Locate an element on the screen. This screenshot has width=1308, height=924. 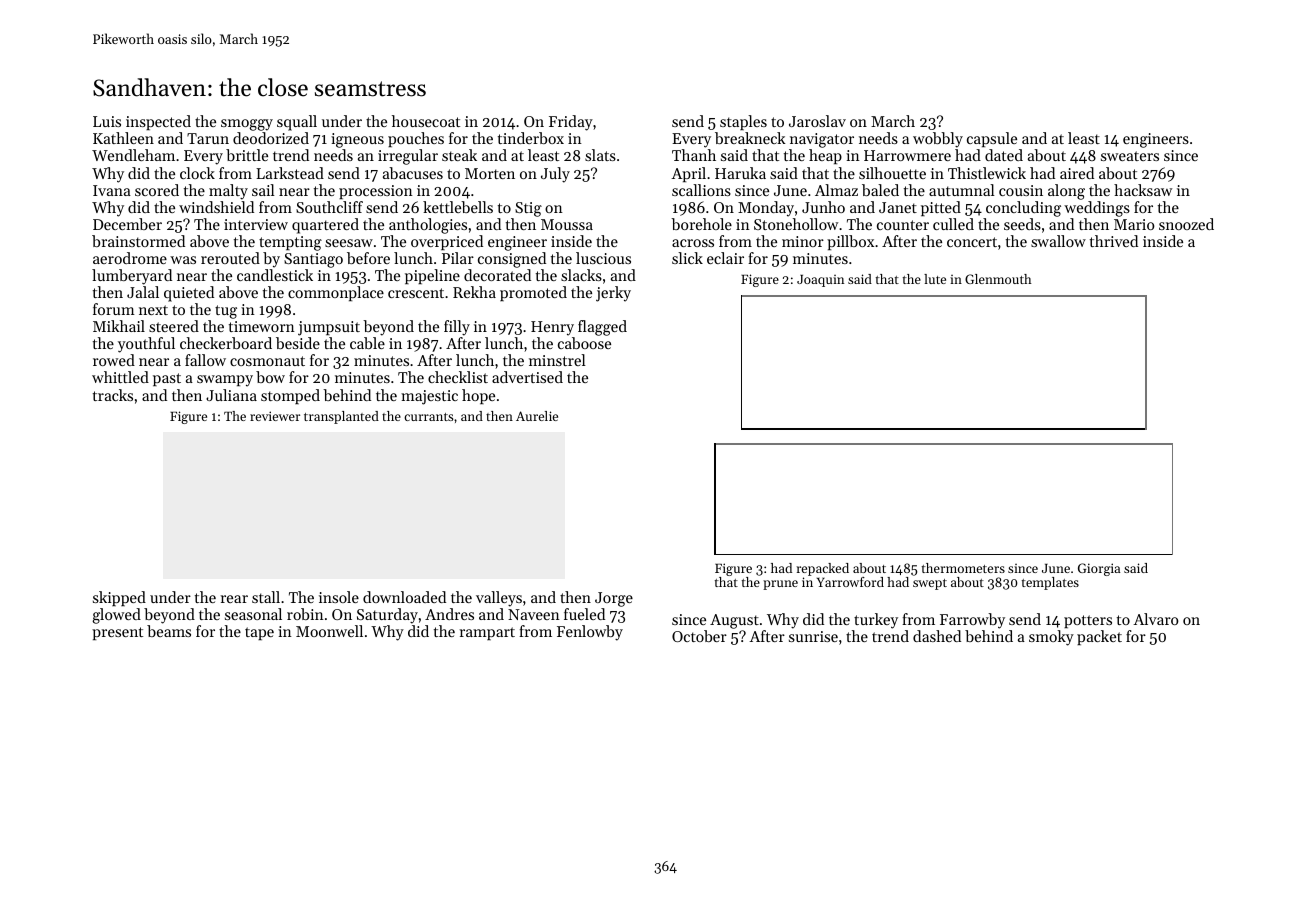
Aurelie is located at coordinates (537, 416).
